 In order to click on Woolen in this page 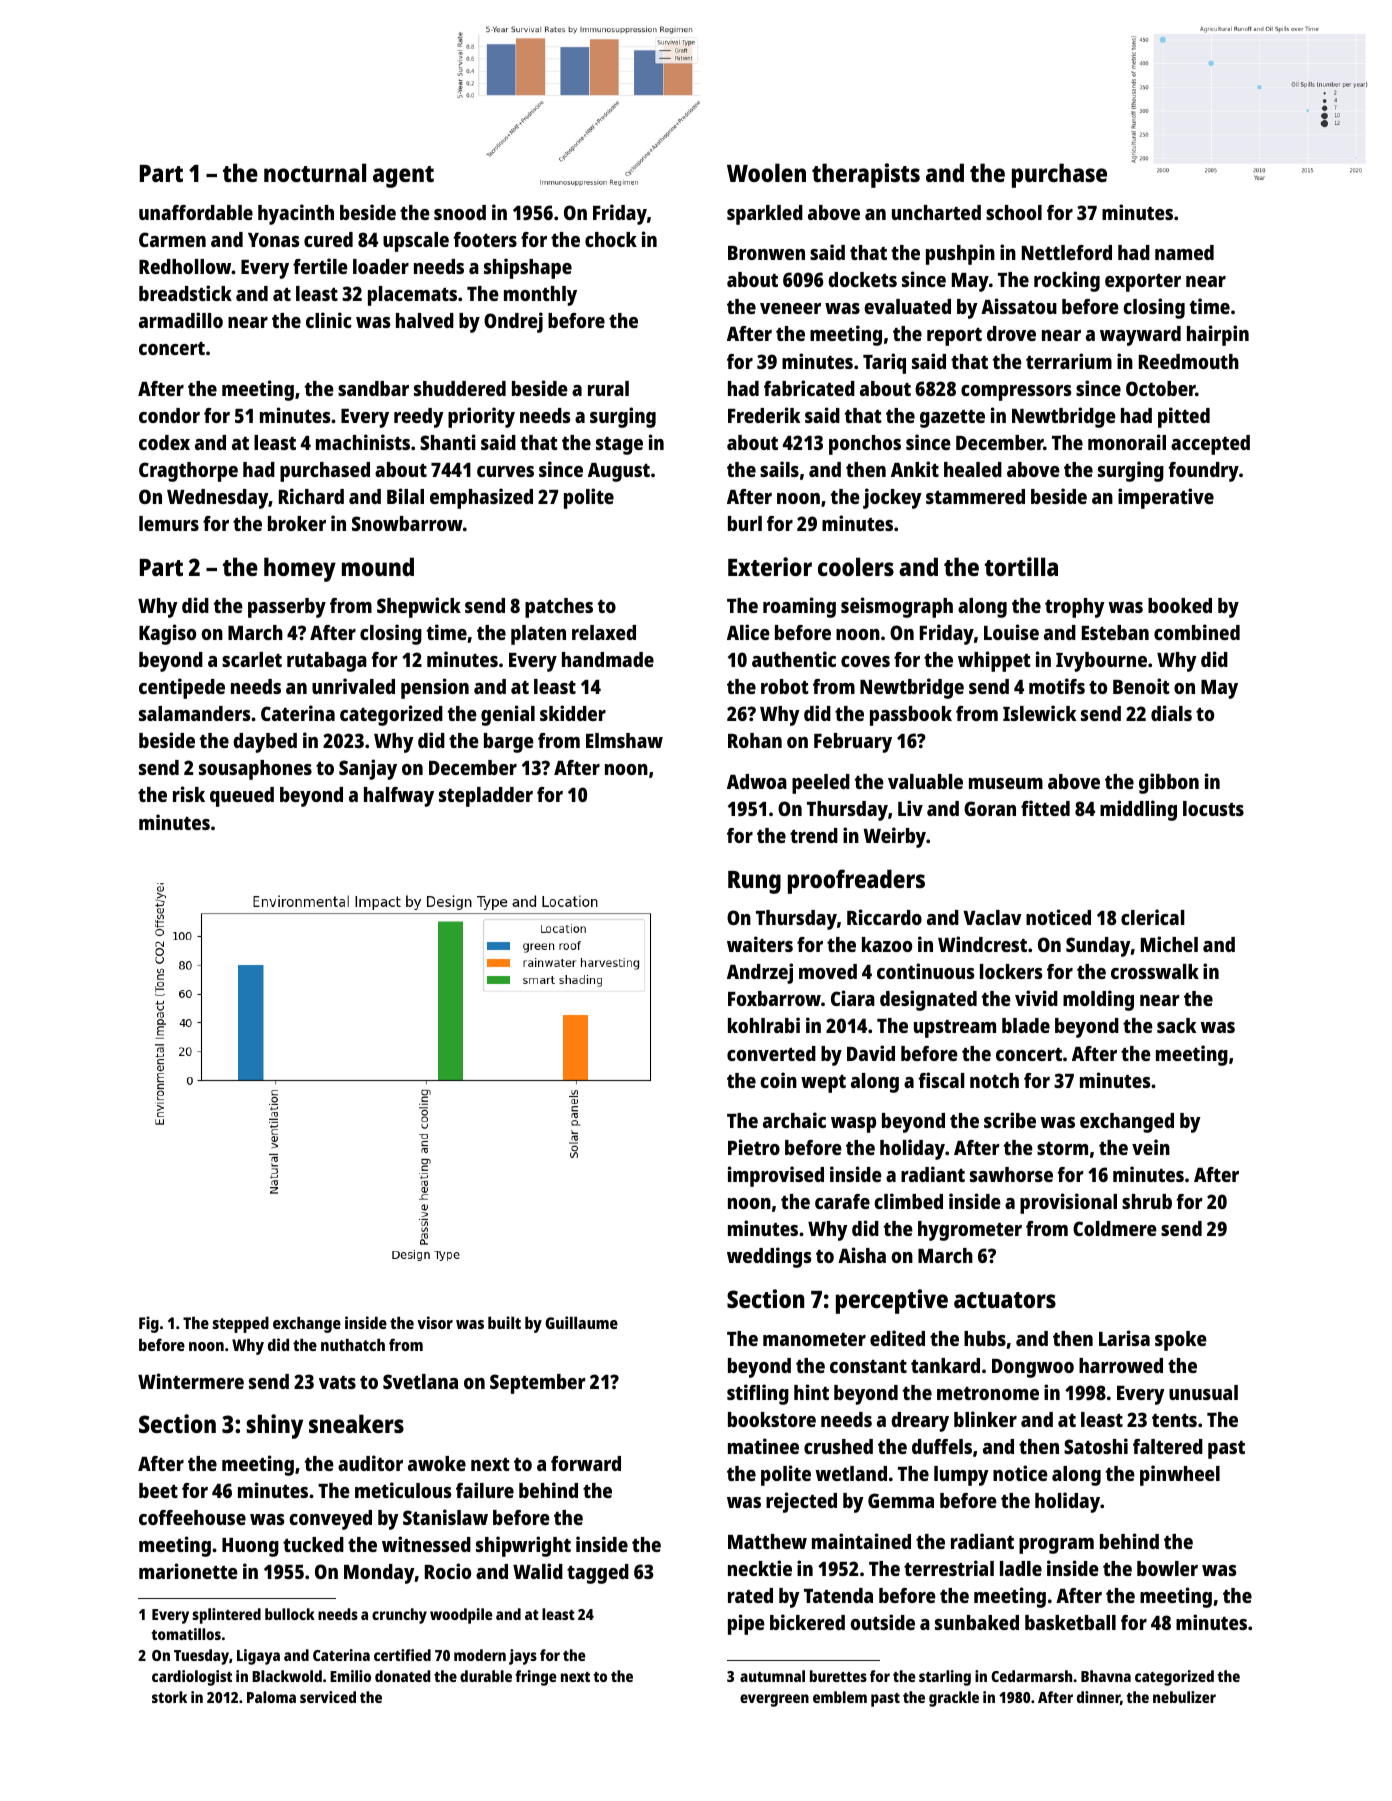, I will do `click(766, 172)`.
